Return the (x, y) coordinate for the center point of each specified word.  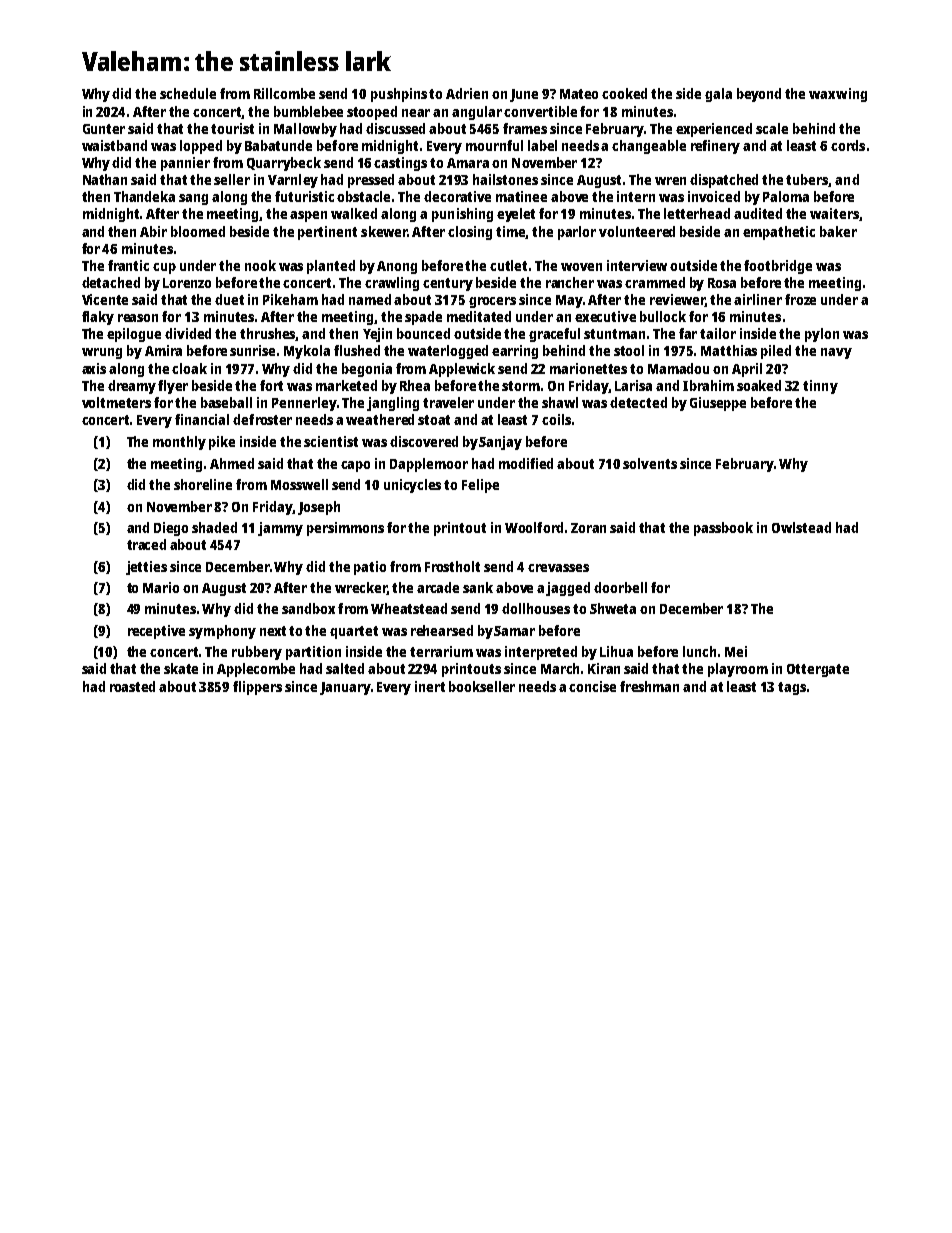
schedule (188, 93)
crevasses (558, 568)
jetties (146, 568)
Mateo (579, 94)
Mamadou (678, 368)
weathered (380, 419)
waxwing (838, 95)
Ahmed (232, 463)
